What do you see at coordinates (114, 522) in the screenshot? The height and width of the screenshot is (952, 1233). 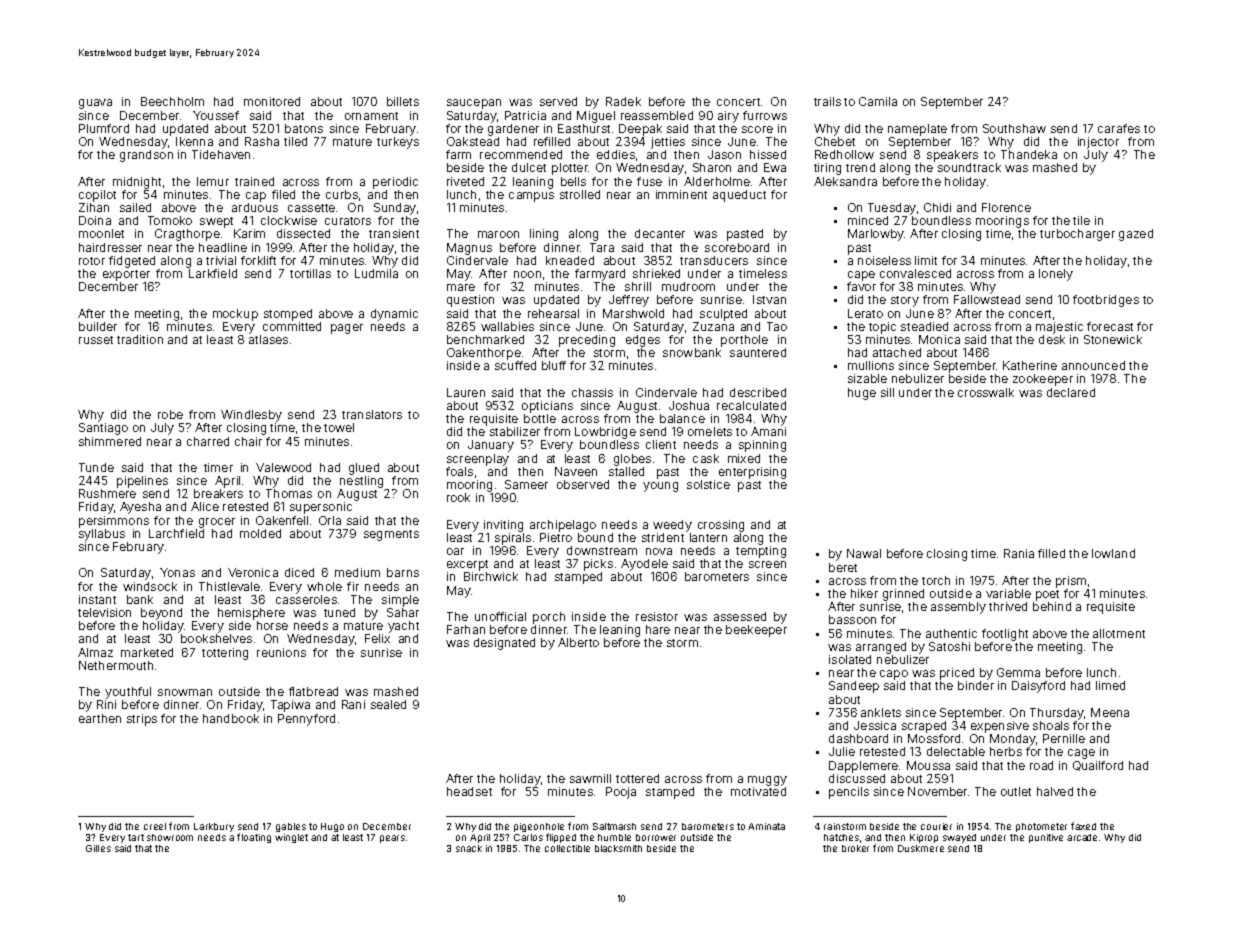 I see `persimmons` at bounding box center [114, 522].
